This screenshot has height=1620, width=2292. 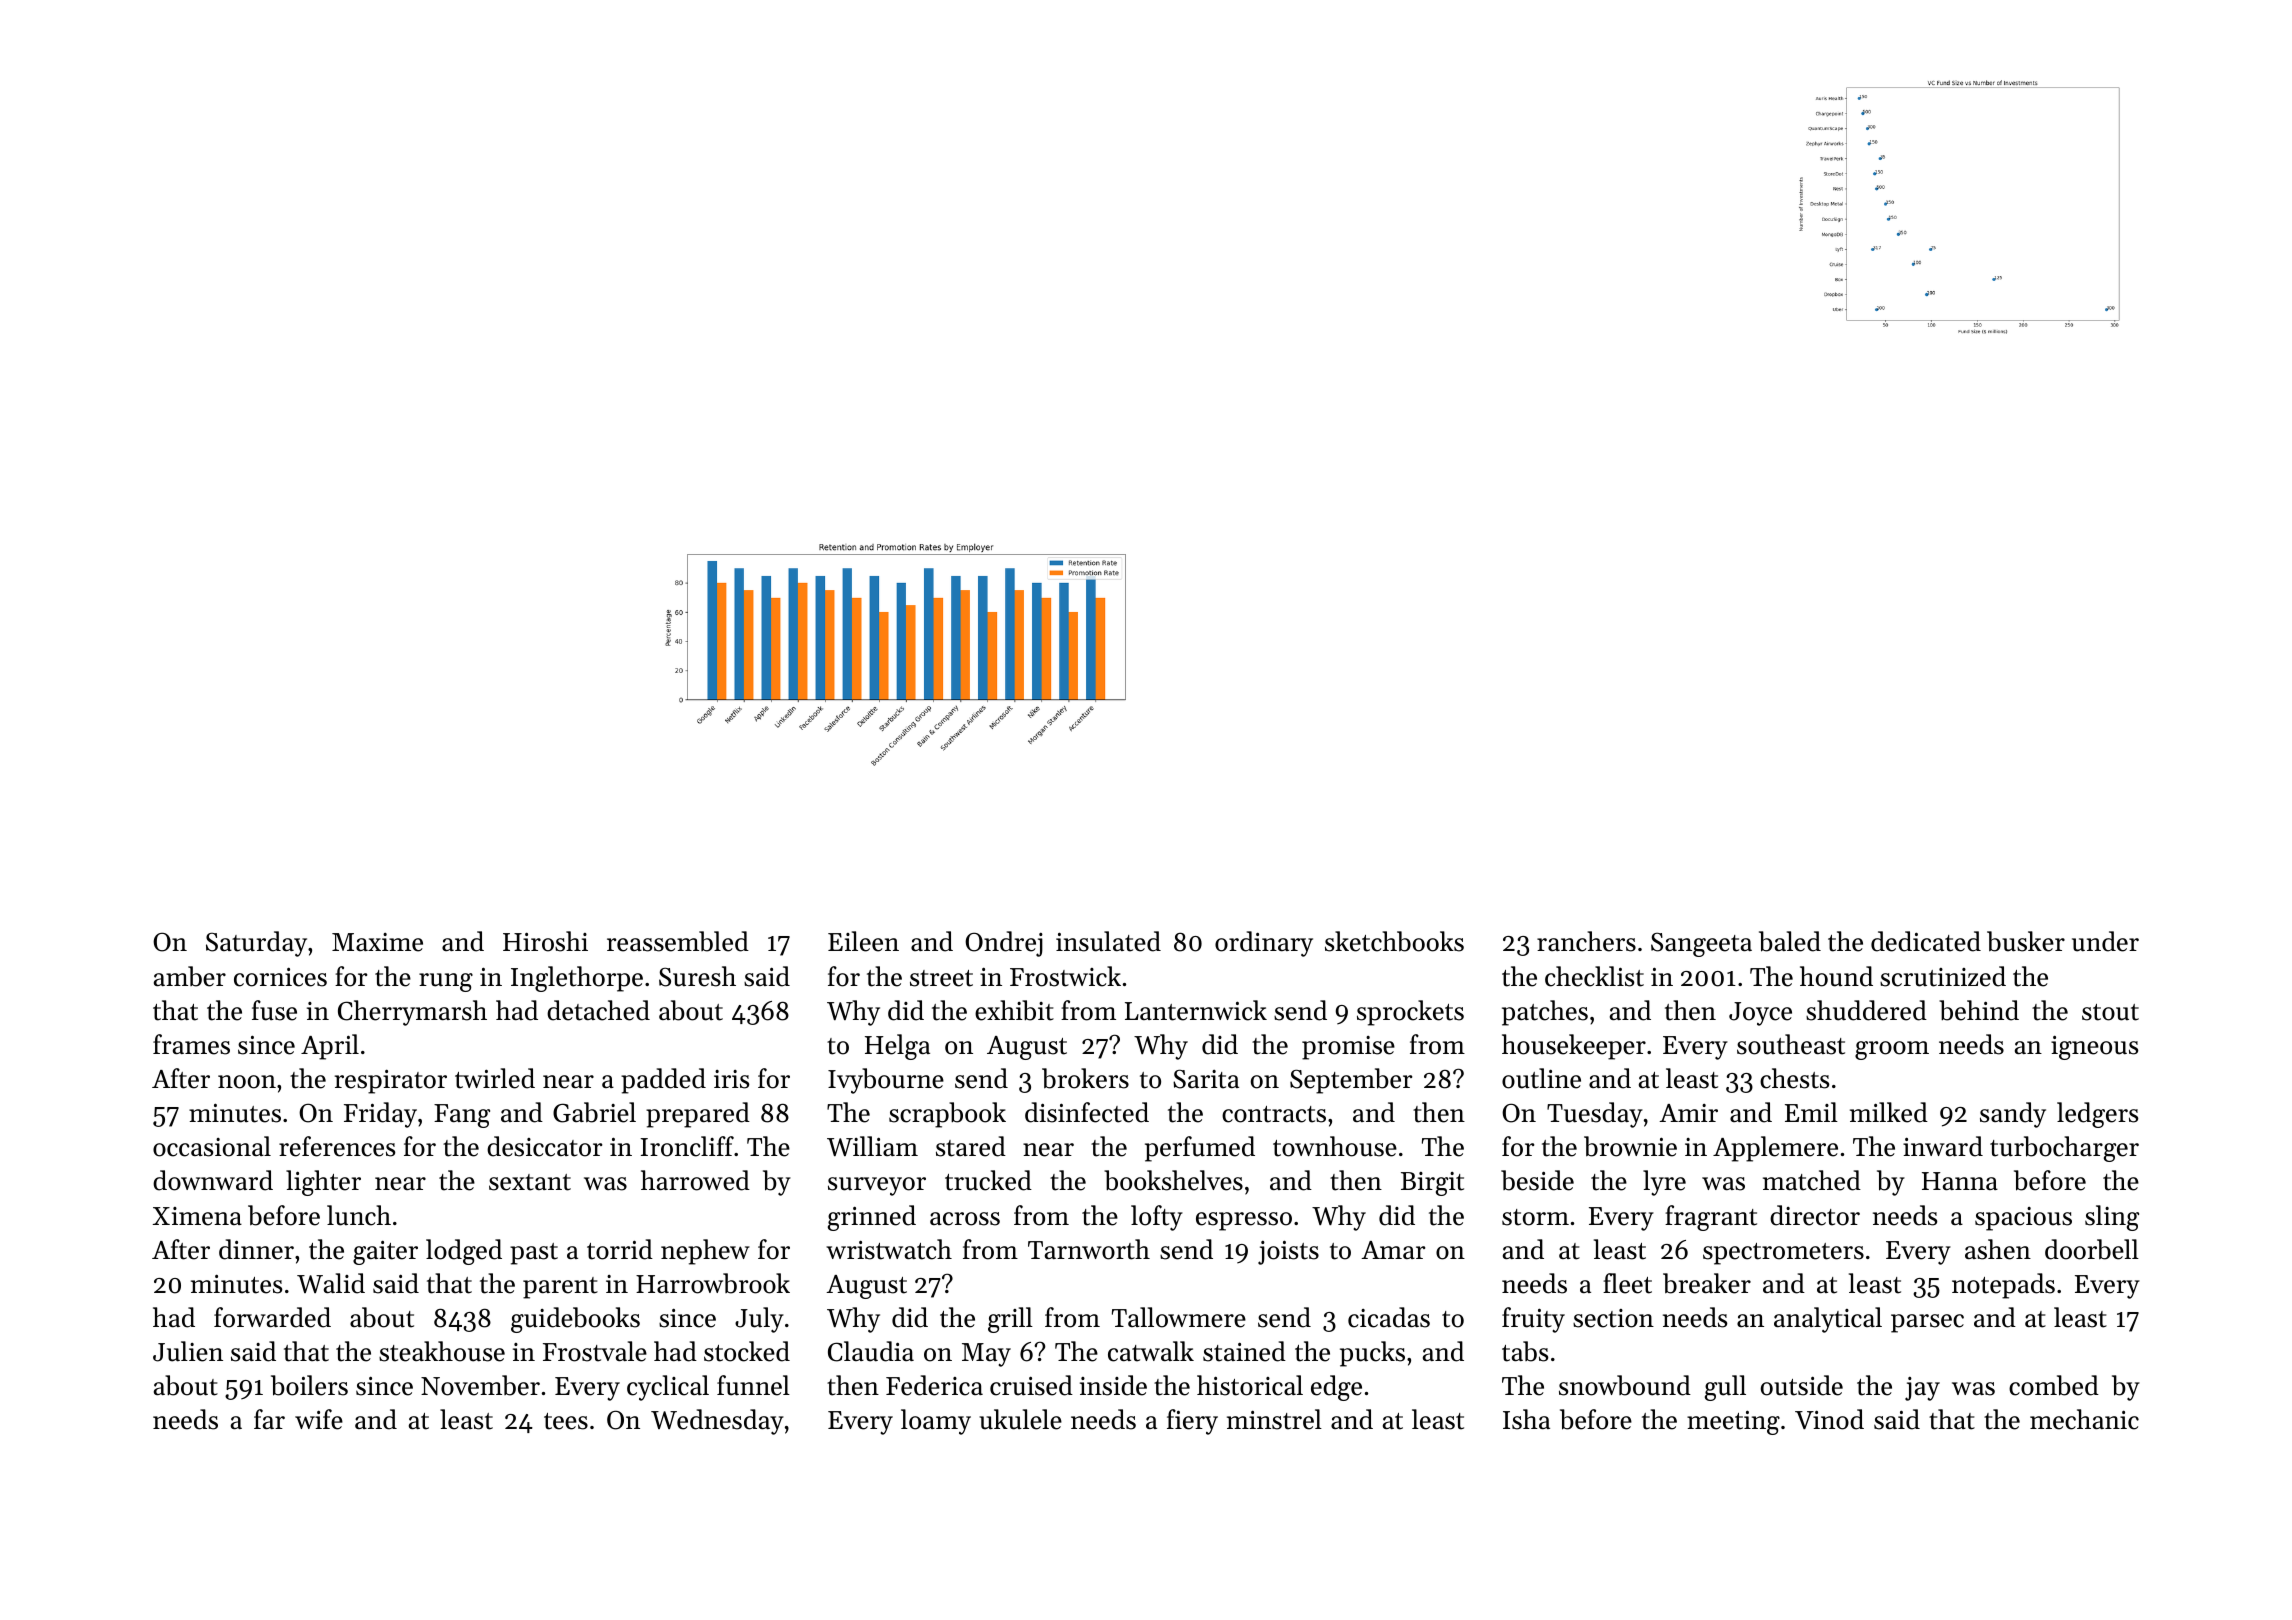 I want to click on Amir, so click(x=1688, y=1113).
